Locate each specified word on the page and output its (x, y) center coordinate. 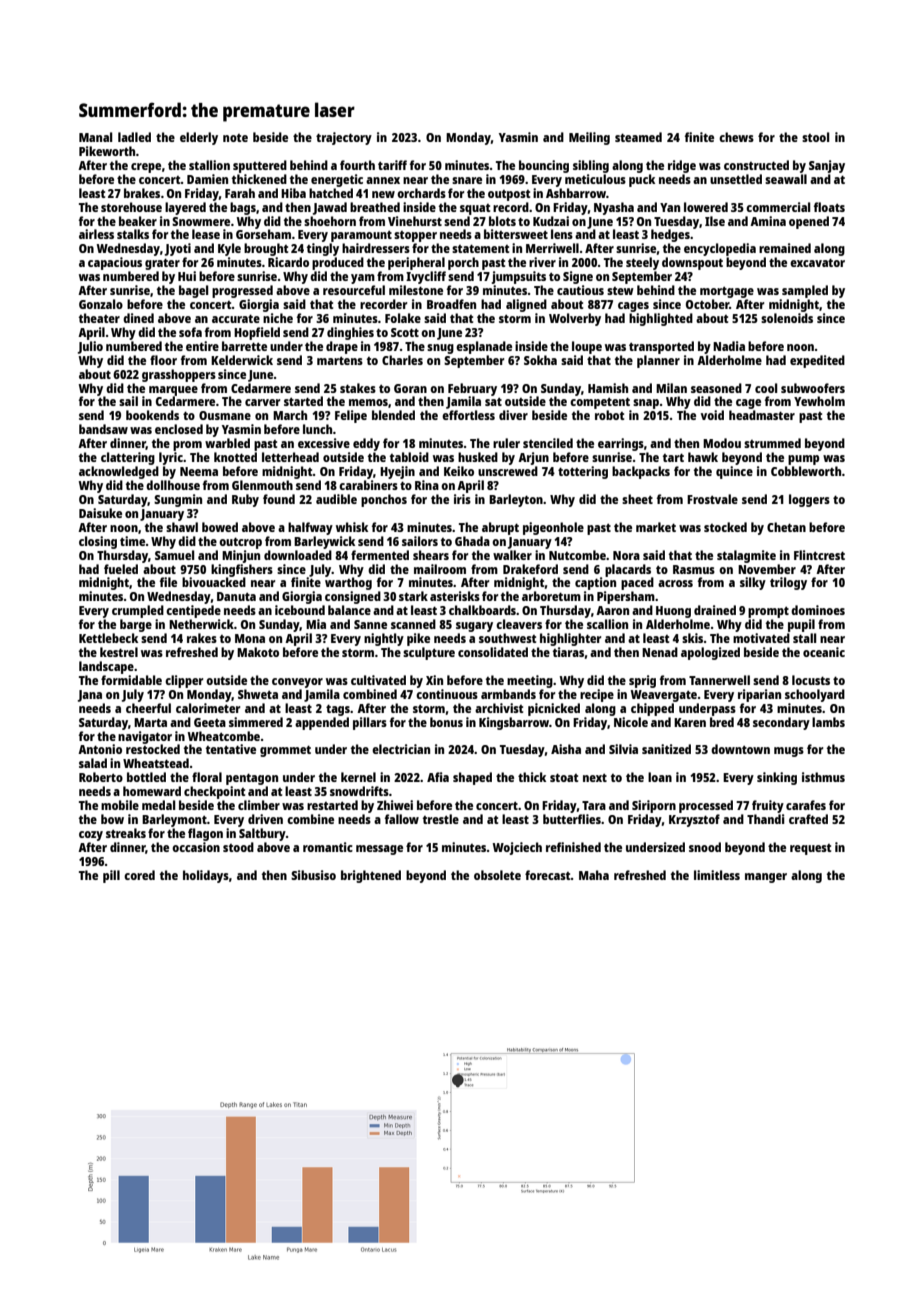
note (235, 138)
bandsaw (103, 429)
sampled (805, 291)
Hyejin (397, 472)
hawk (703, 457)
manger (766, 878)
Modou (722, 443)
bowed (220, 527)
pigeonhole (553, 528)
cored (139, 875)
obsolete (497, 875)
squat (475, 209)
